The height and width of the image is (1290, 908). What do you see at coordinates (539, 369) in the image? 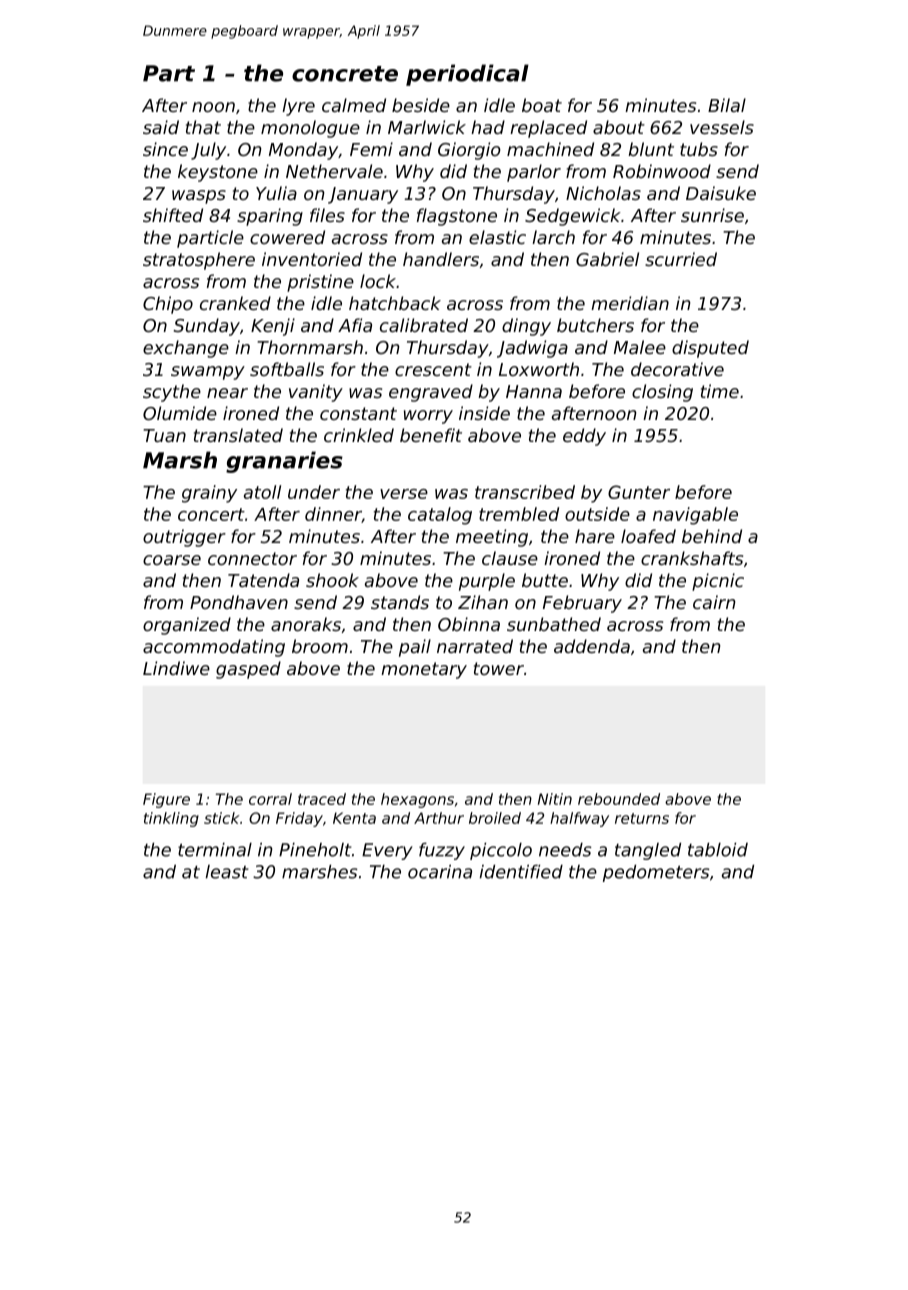
I see `Loxworth` at bounding box center [539, 369].
